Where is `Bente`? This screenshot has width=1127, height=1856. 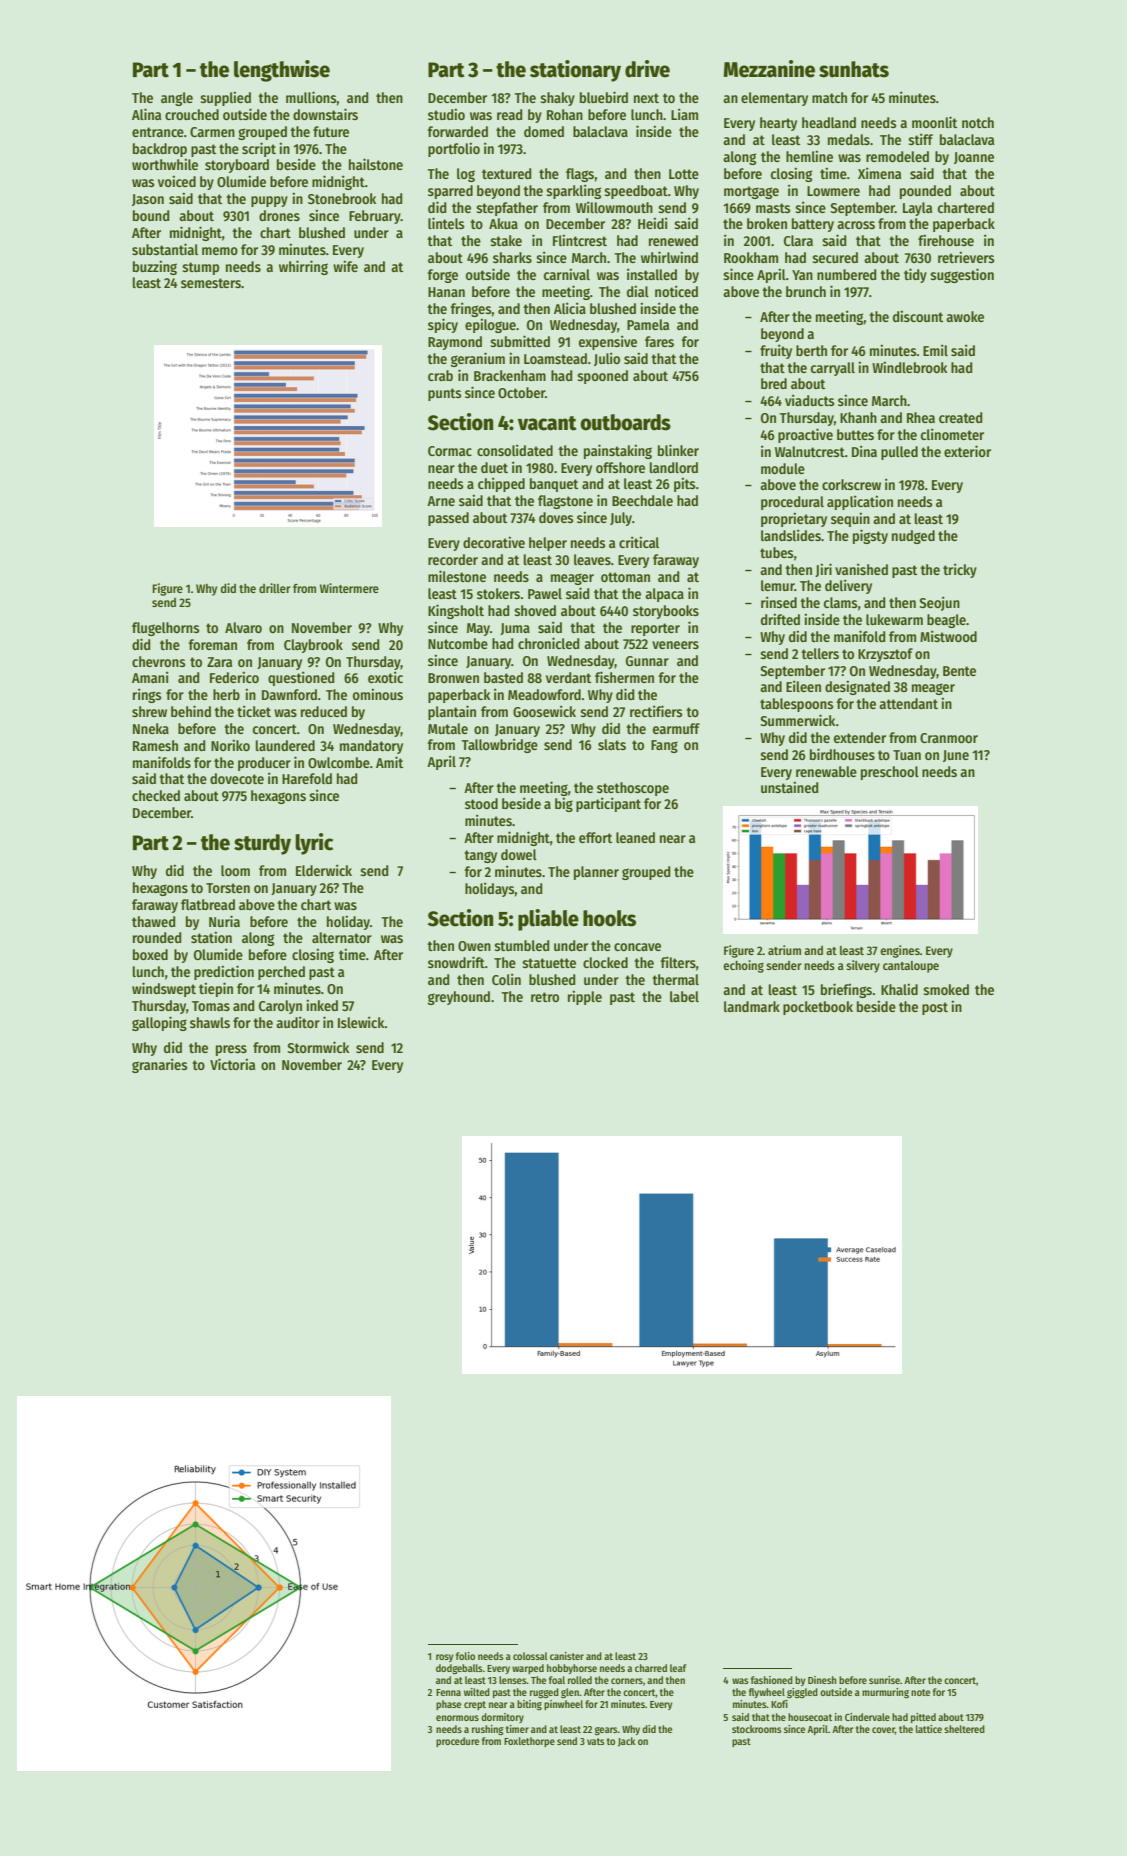
Bente is located at coordinates (959, 671).
